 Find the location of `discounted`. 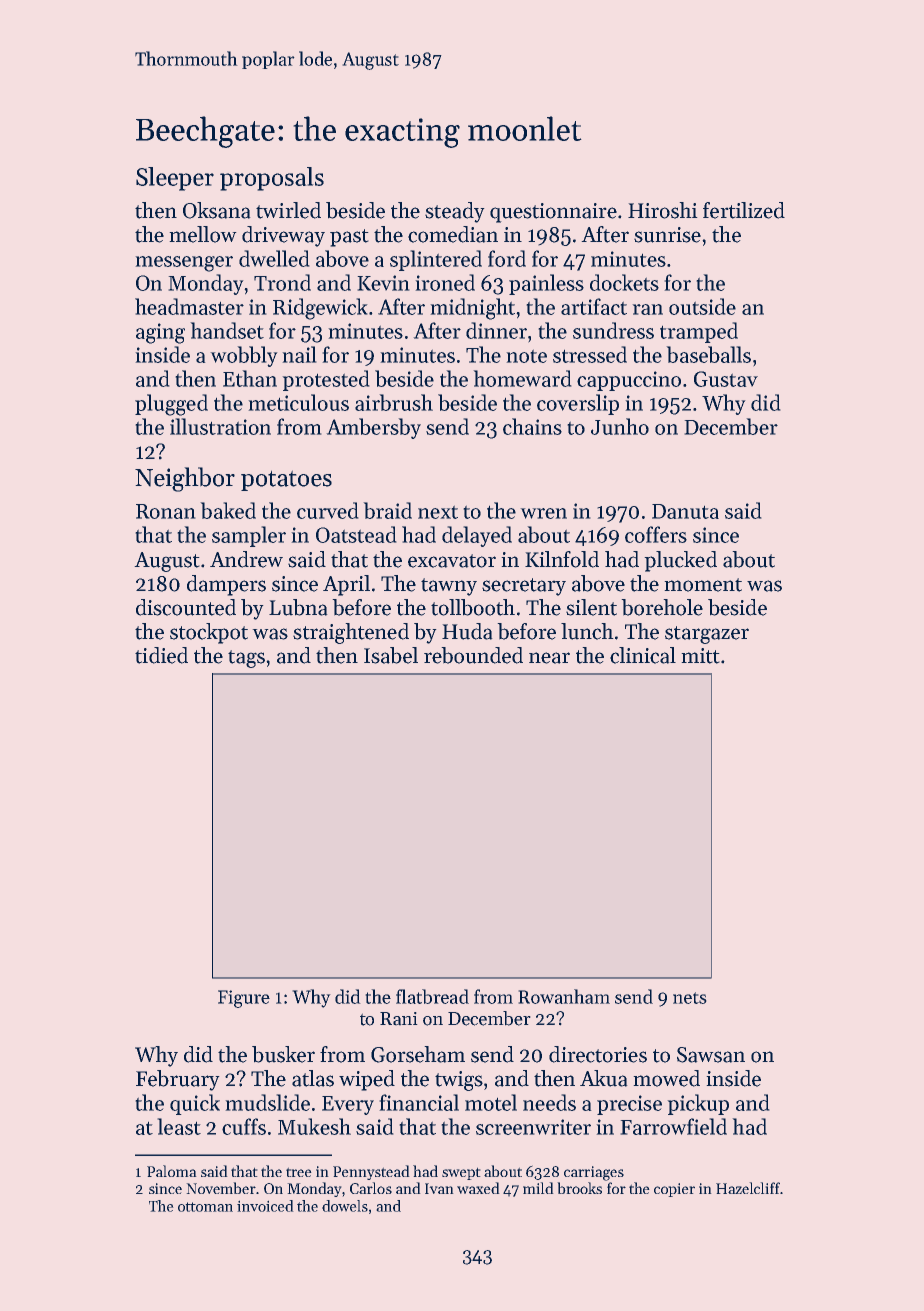

discounted is located at coordinates (186, 607).
